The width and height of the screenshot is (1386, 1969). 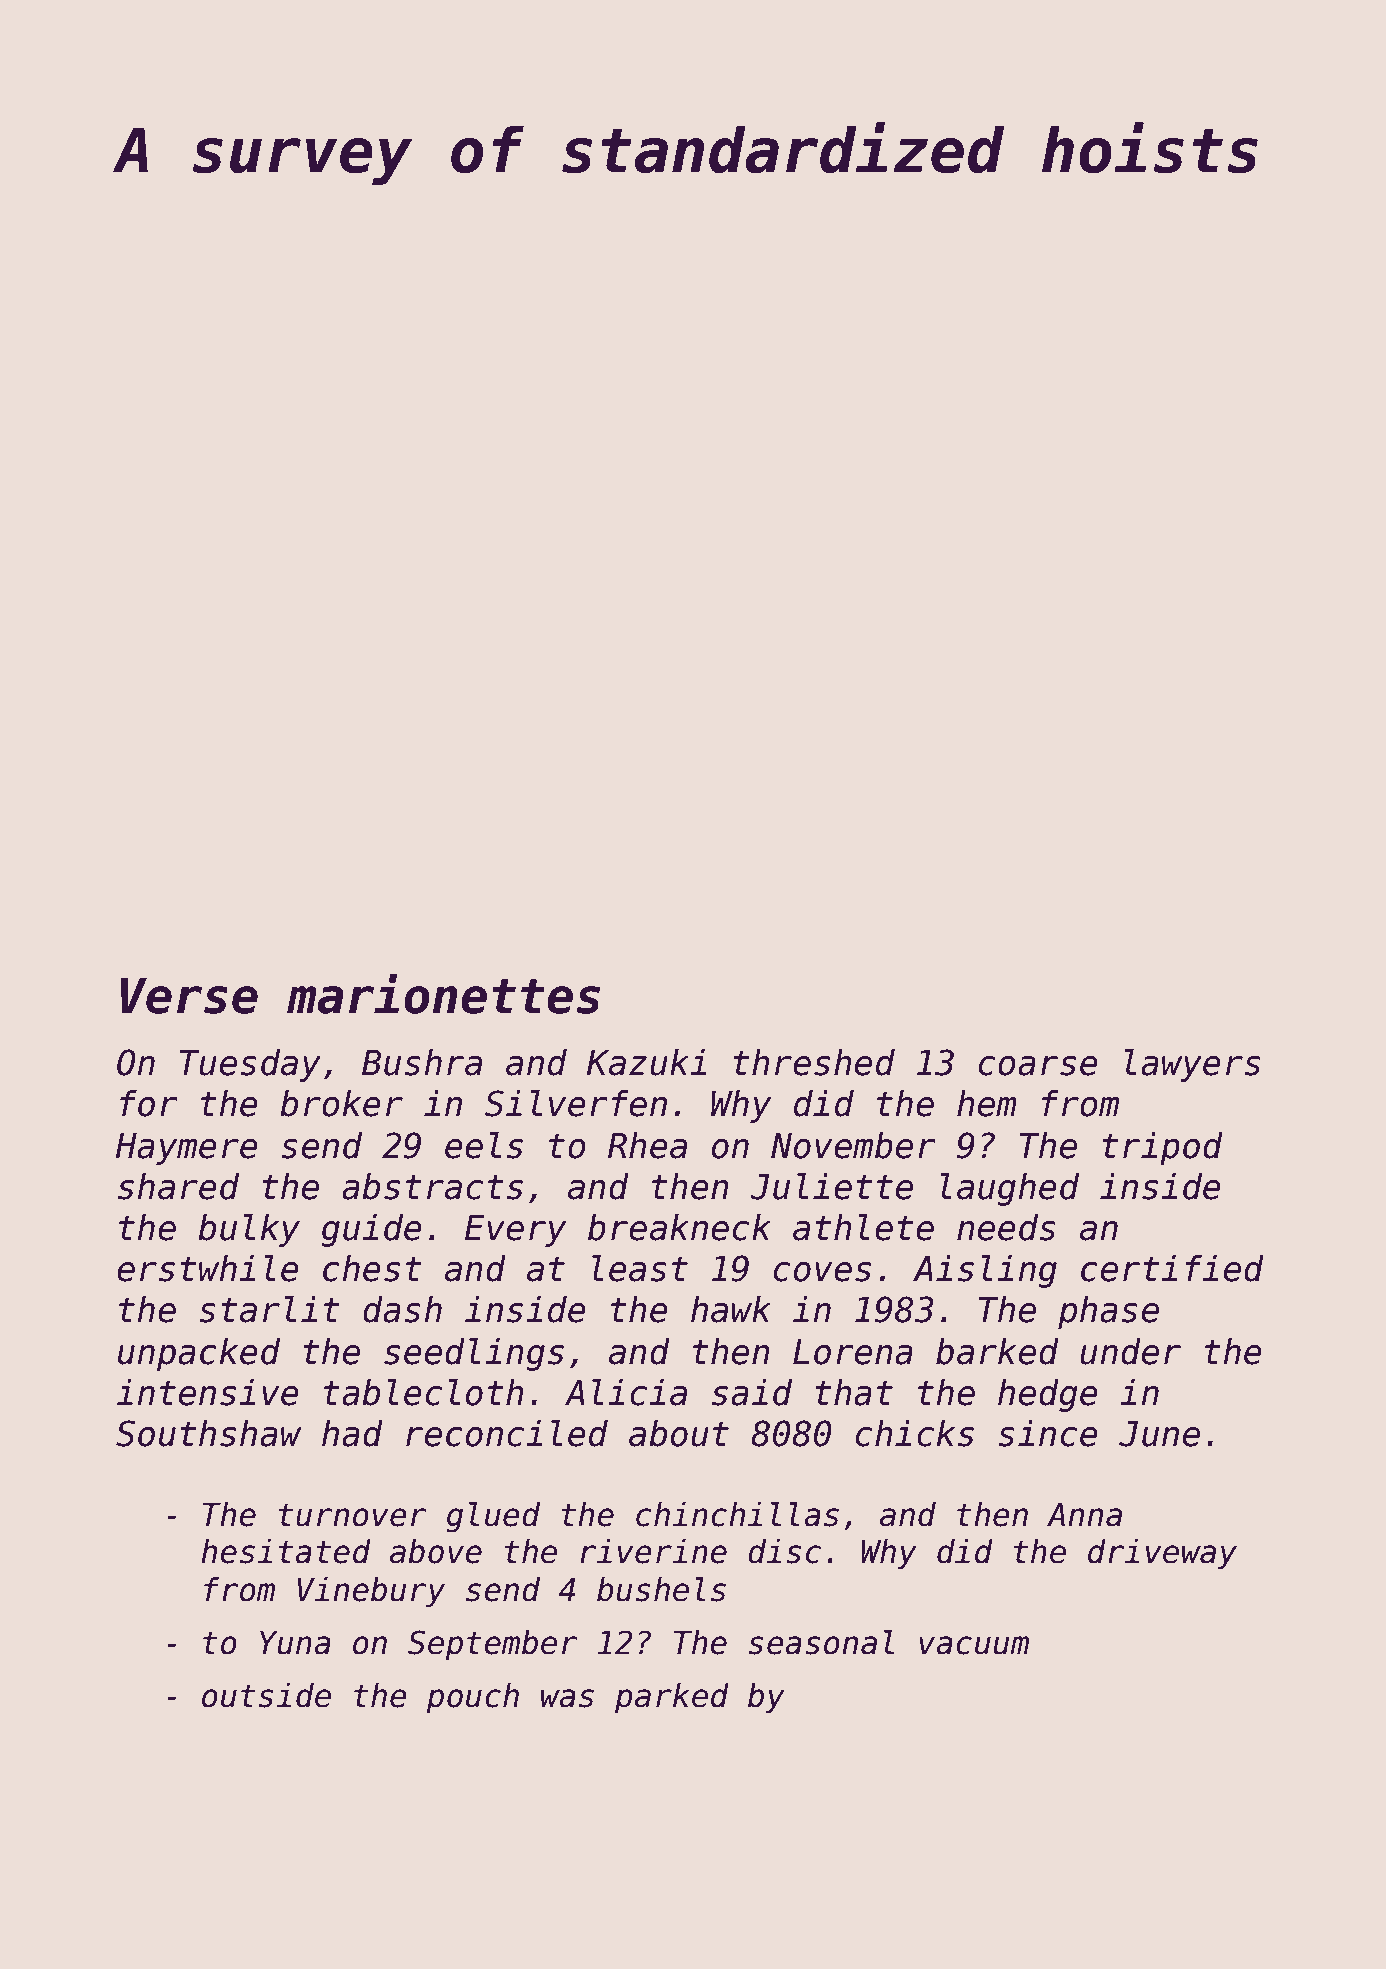 I want to click on parked, so click(x=672, y=1698).
